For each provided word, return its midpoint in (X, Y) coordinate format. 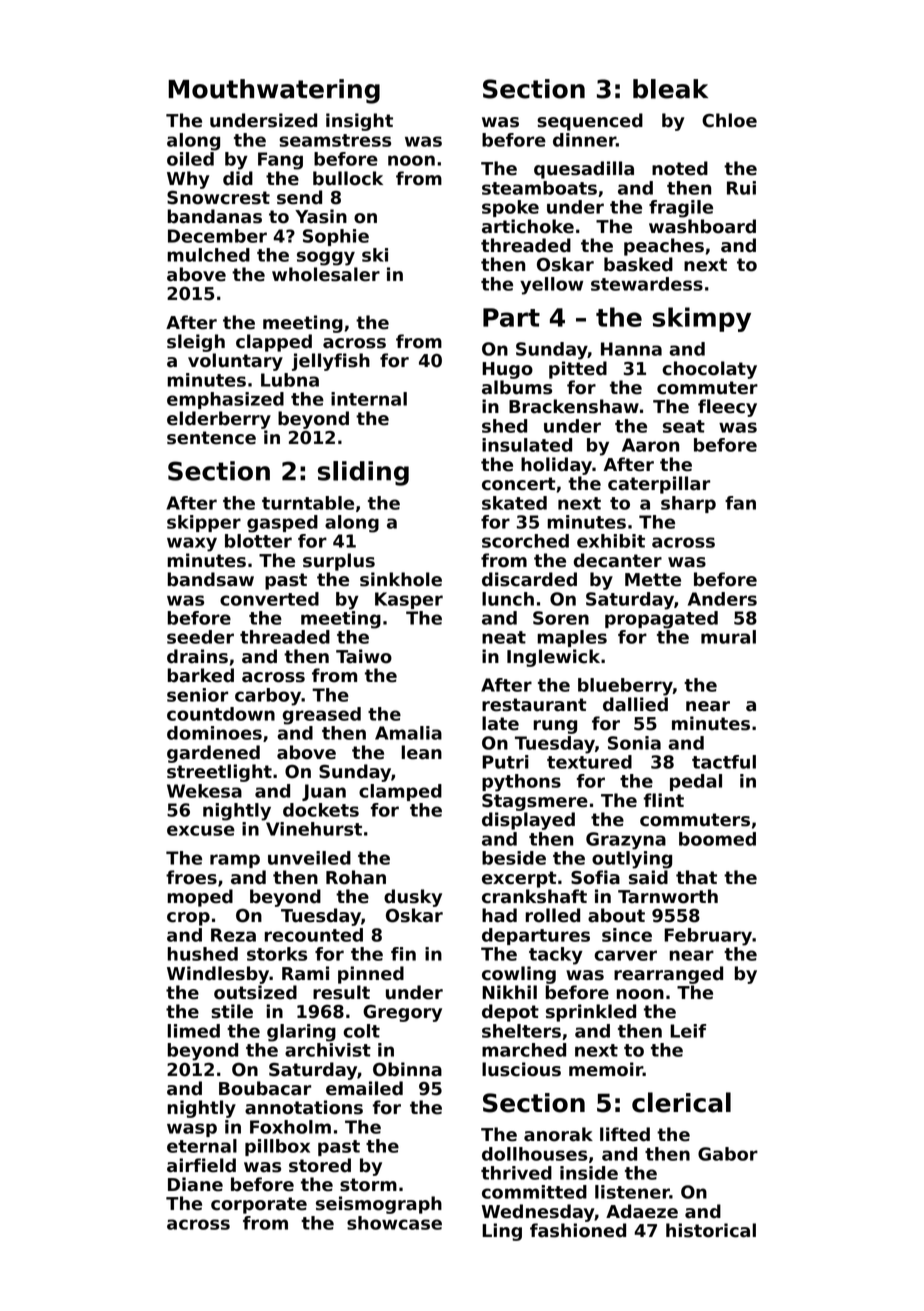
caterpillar (659, 485)
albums (517, 387)
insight (359, 122)
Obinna (407, 1069)
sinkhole (401, 579)
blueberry (625, 687)
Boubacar (265, 1088)
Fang (280, 161)
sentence (211, 438)
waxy (192, 544)
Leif (688, 1031)
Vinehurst (314, 829)
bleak (670, 89)
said (648, 877)
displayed (528, 821)
